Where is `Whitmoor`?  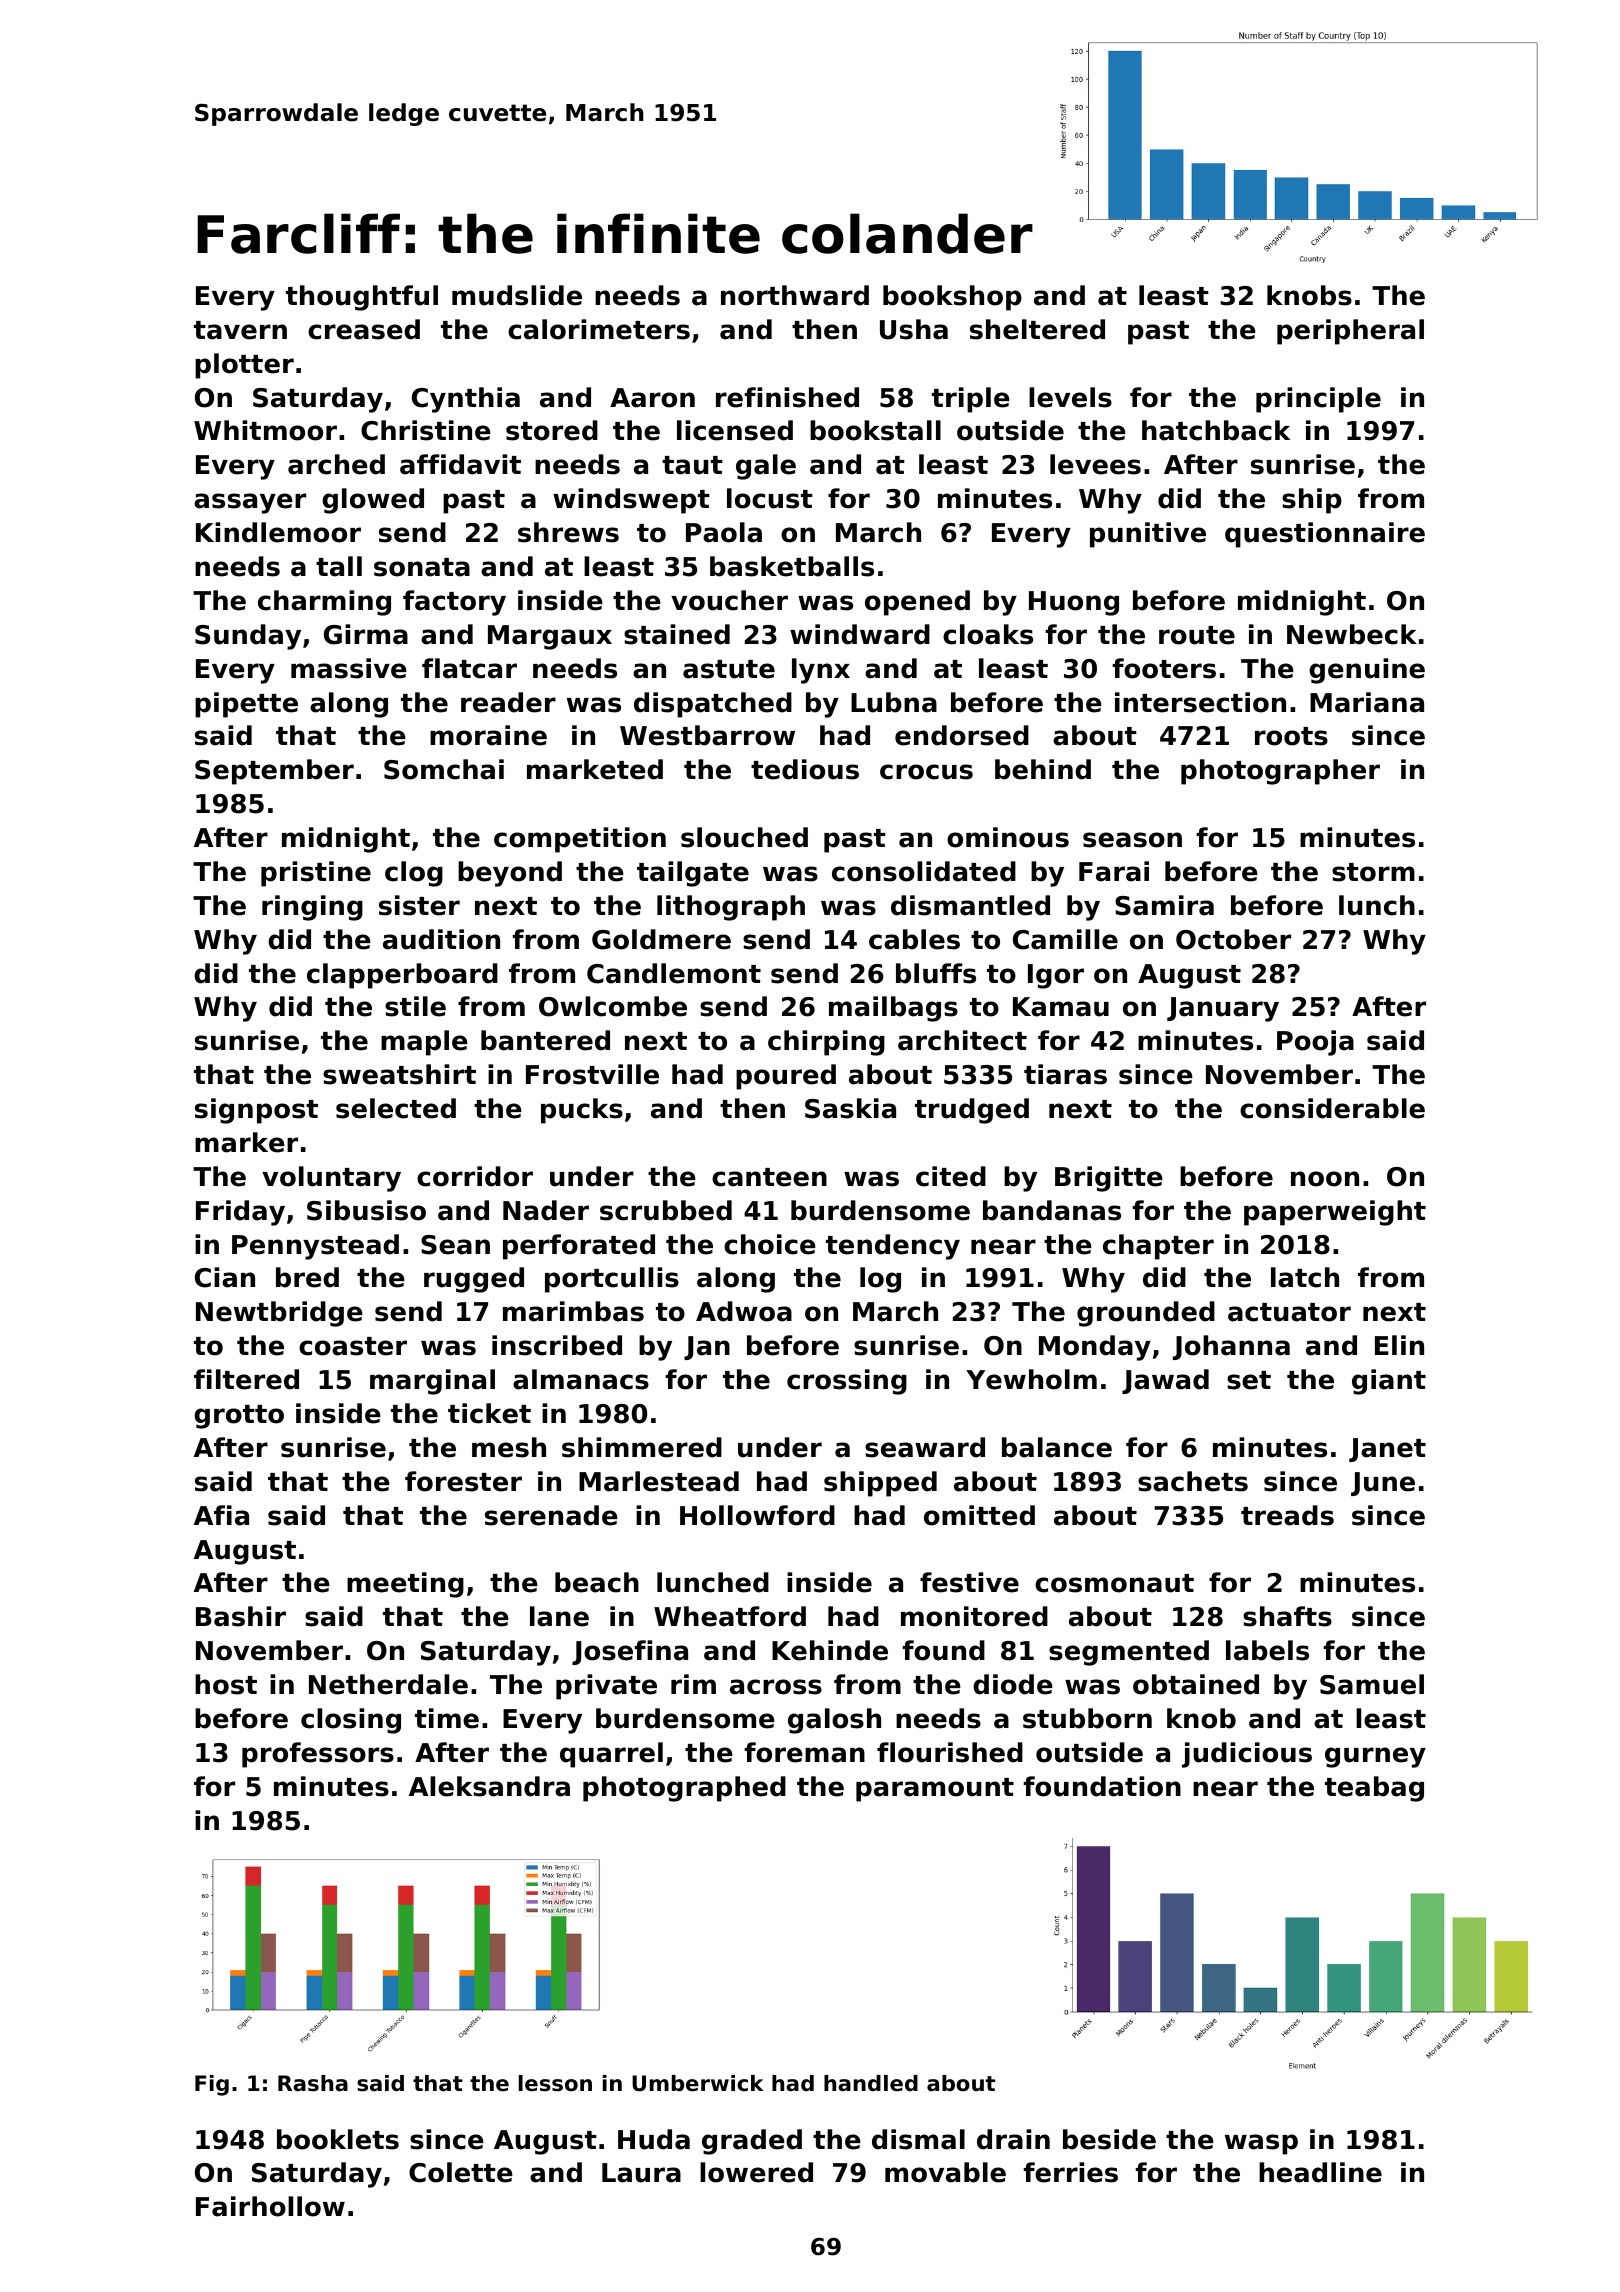
Whitmoor is located at coordinates (265, 430).
